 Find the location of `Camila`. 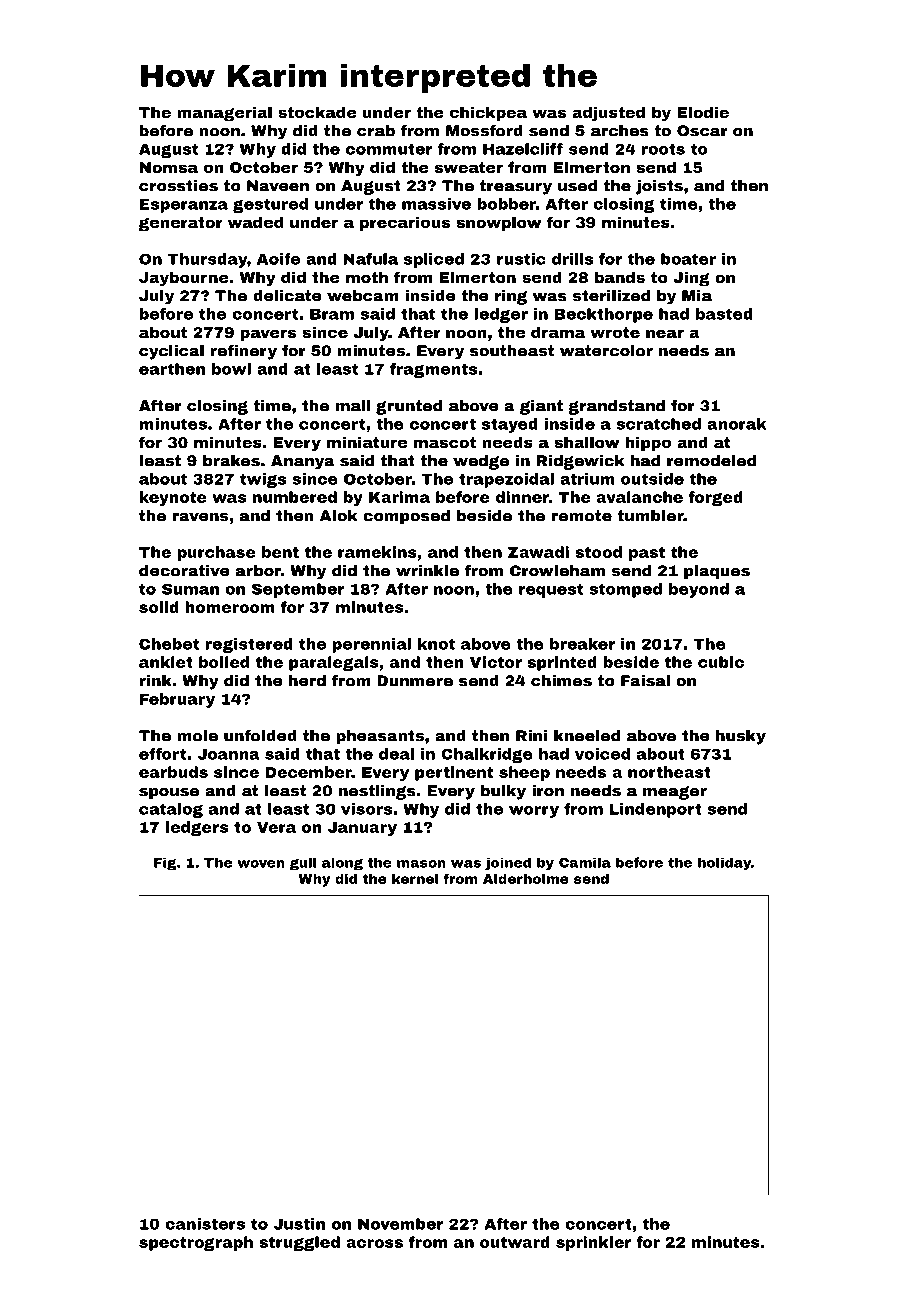

Camila is located at coordinates (585, 862).
